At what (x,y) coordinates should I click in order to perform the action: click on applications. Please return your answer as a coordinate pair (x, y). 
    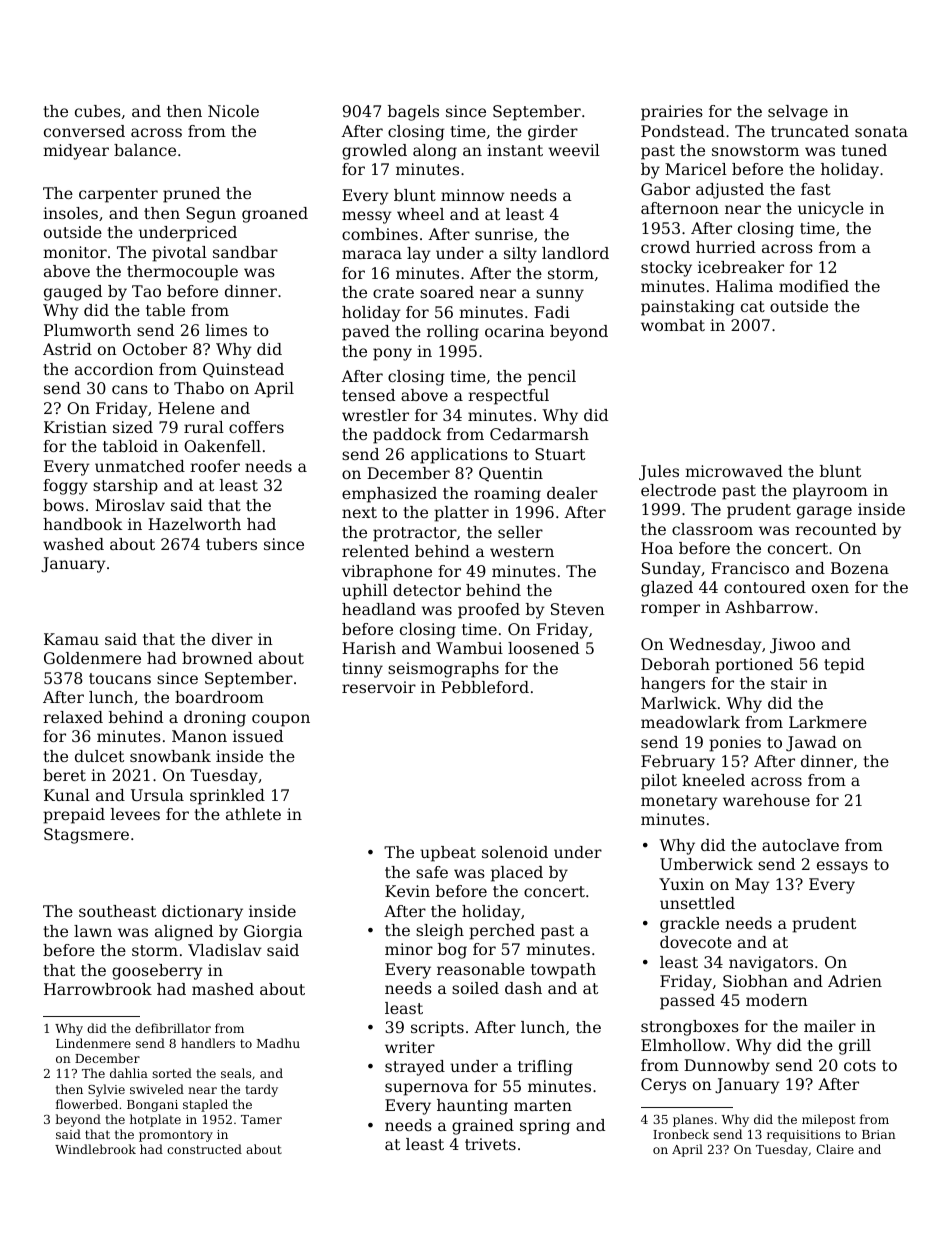
    Looking at the image, I should click on (459, 456).
